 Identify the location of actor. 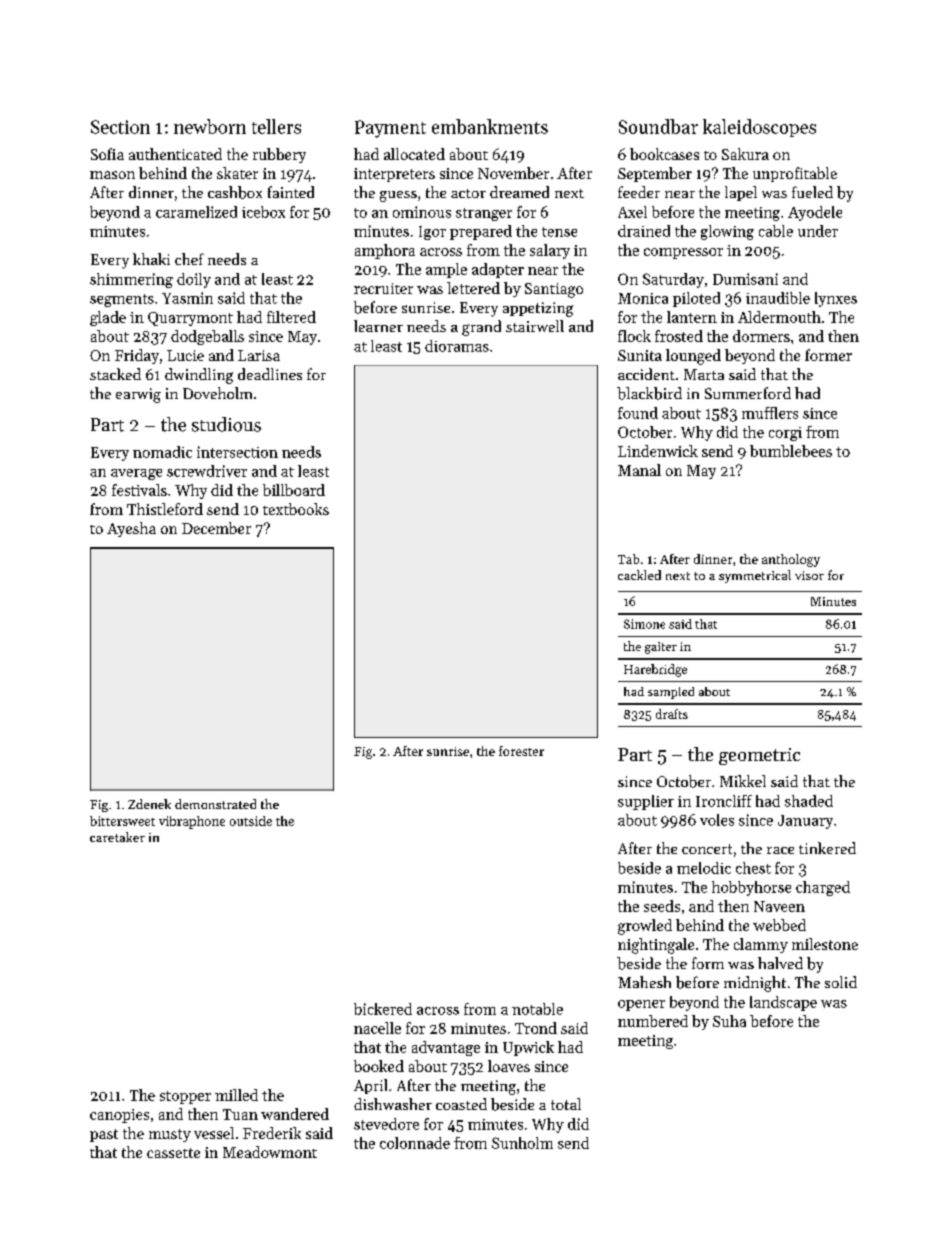
(468, 193).
